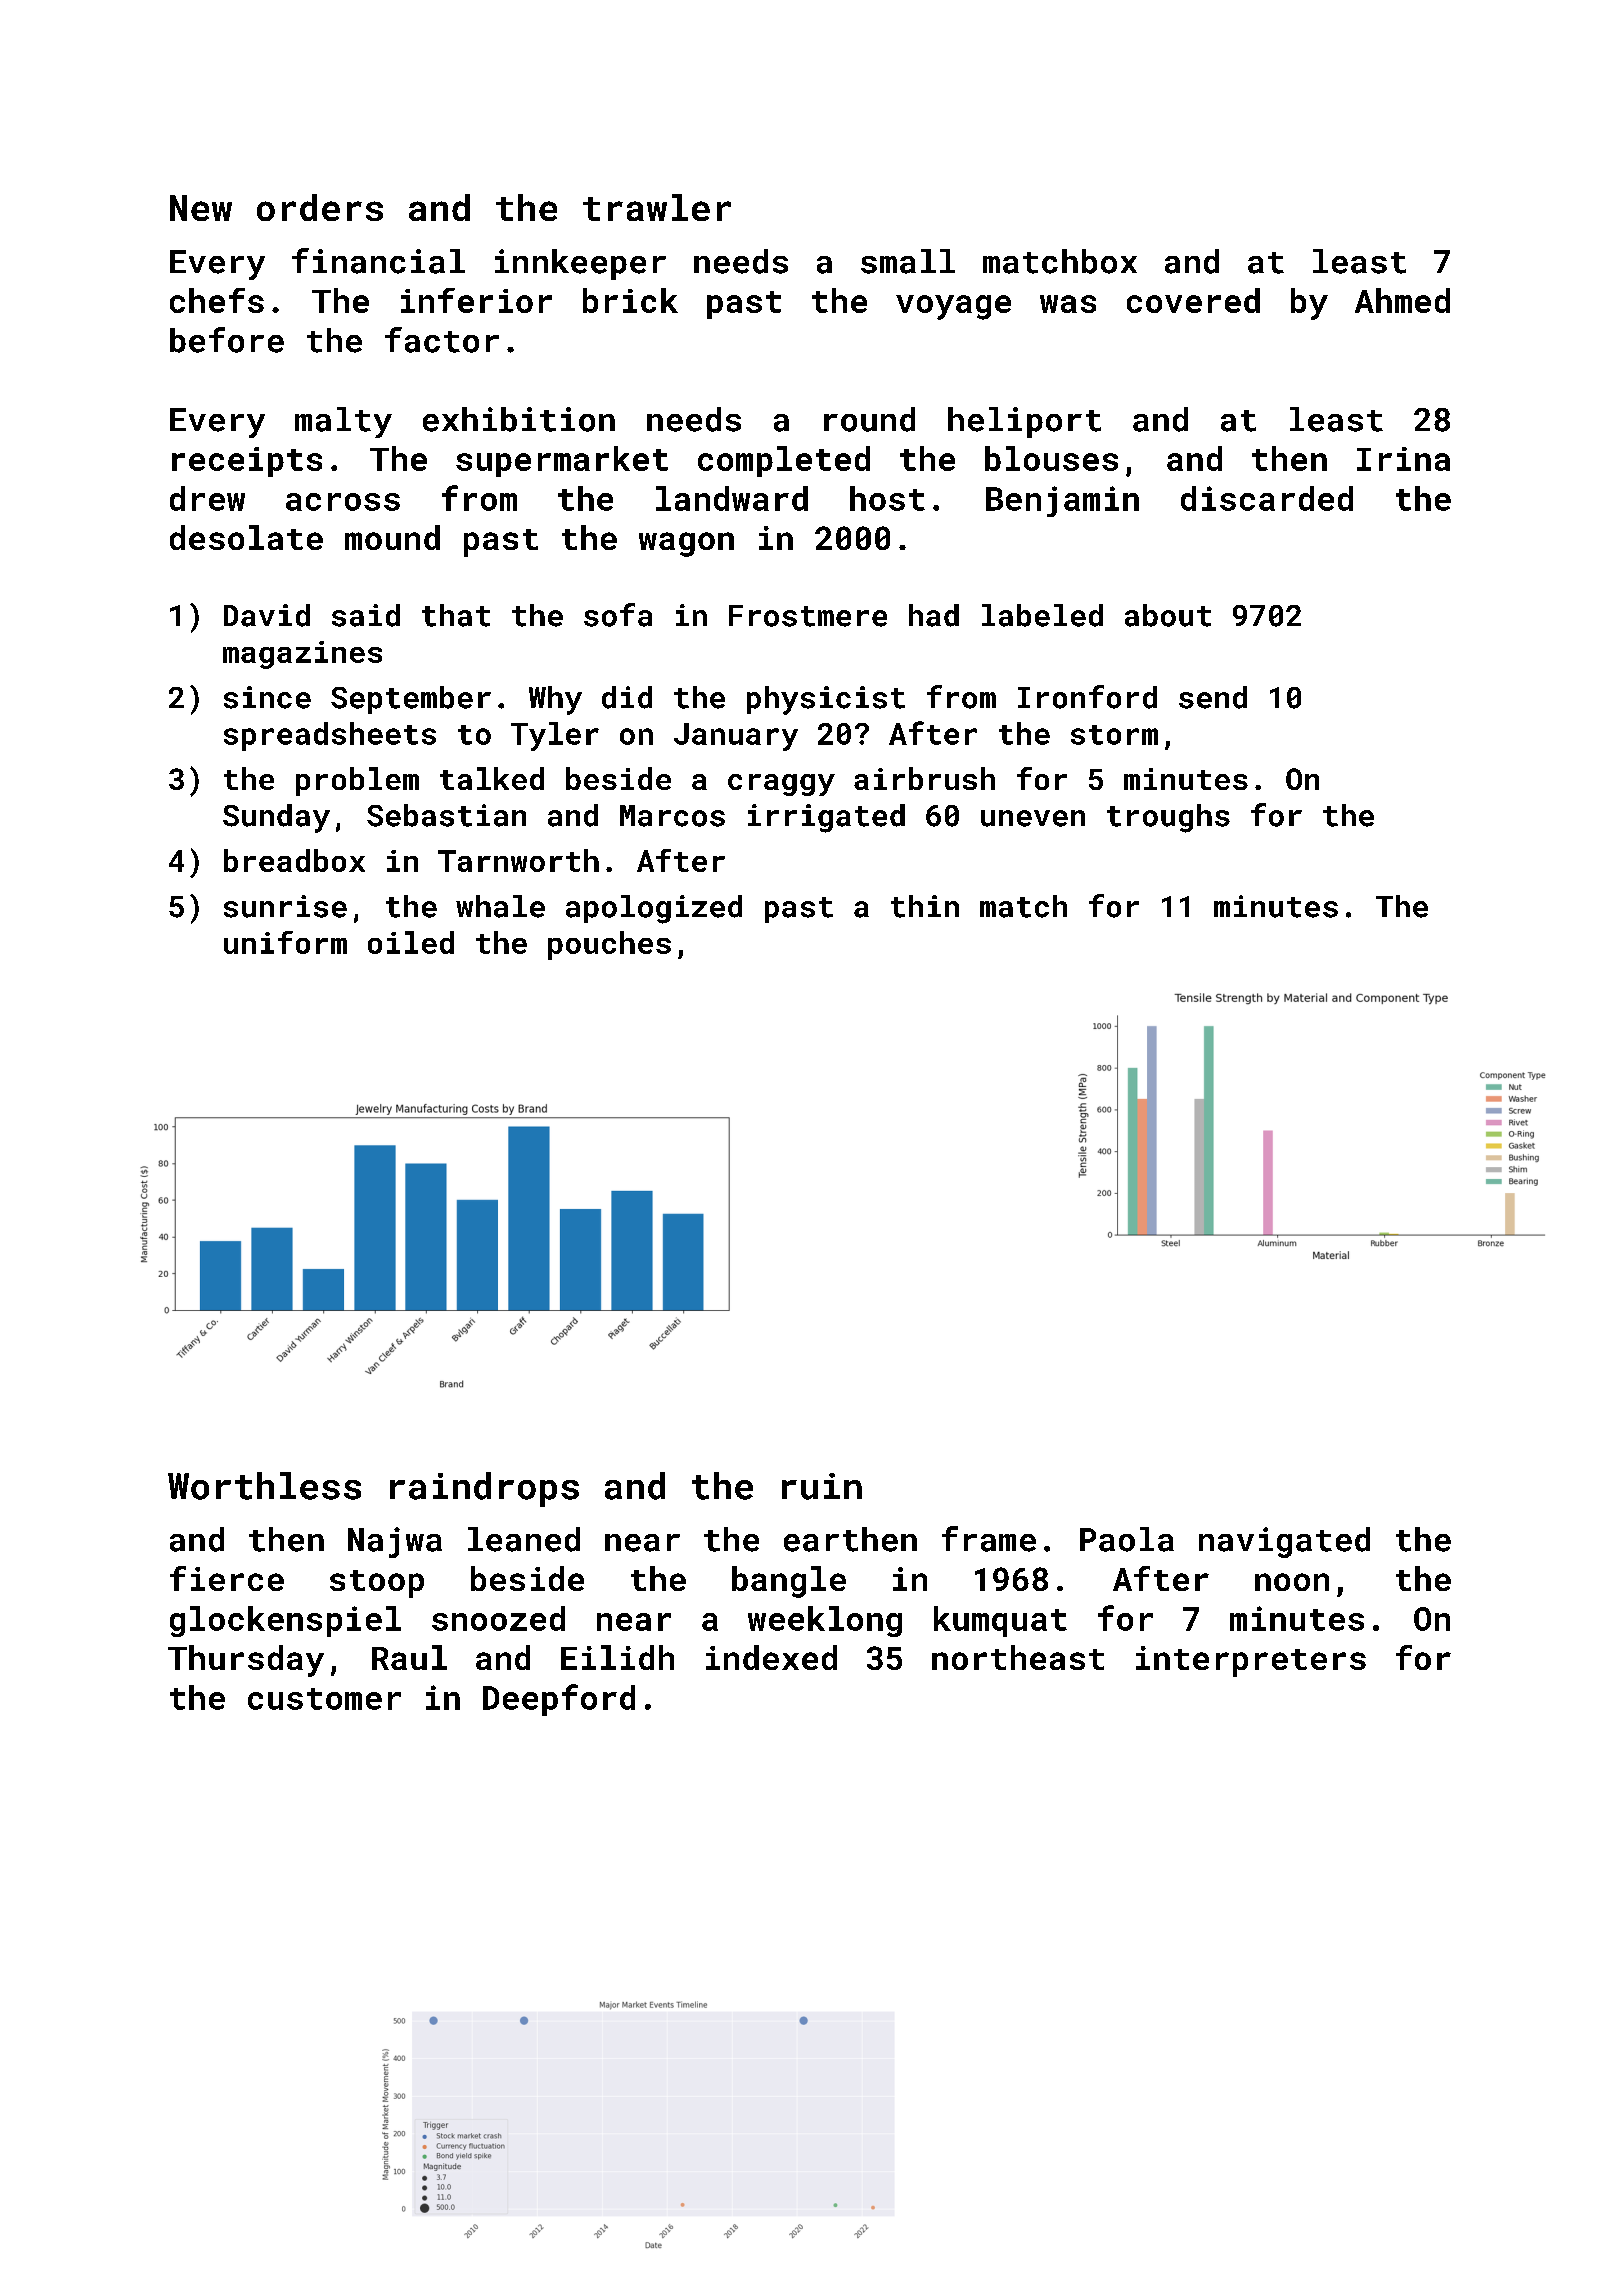 This page has height=2292, width=1620. I want to click on thin, so click(925, 906).
